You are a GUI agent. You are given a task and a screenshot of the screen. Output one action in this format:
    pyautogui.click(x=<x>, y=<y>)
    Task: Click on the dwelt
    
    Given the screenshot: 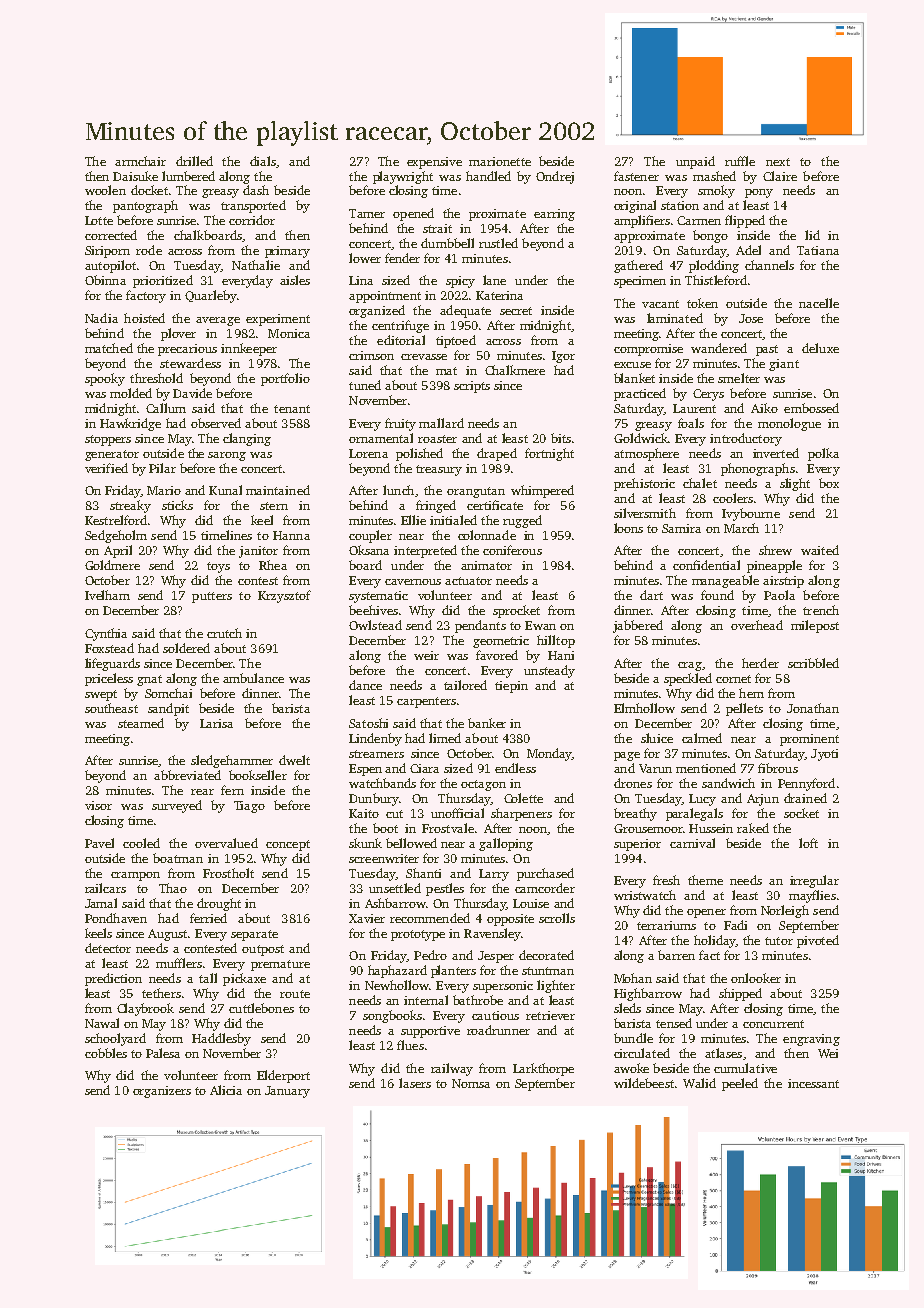 What is the action you would take?
    pyautogui.click(x=294, y=760)
